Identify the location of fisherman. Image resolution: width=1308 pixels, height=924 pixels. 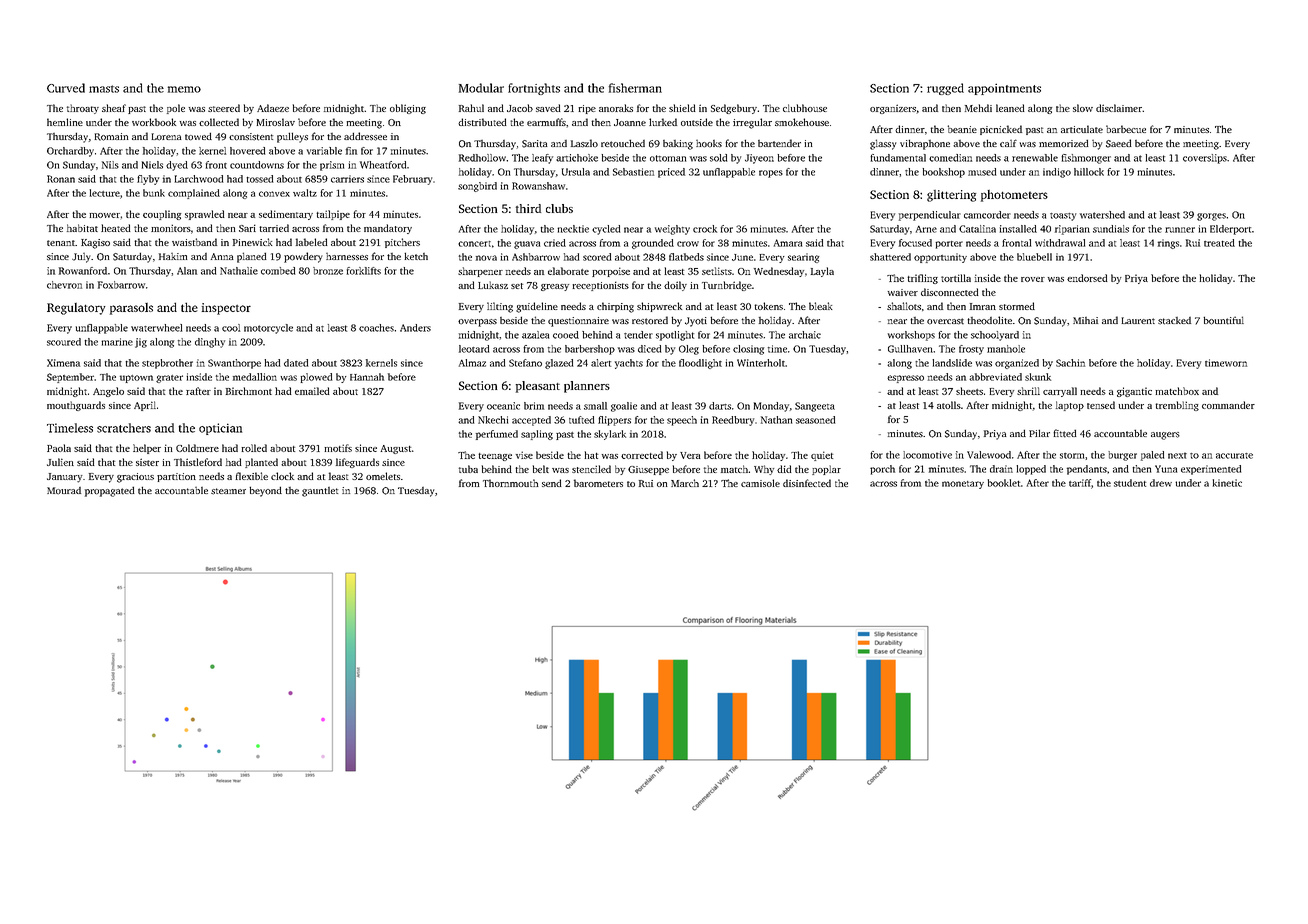
(635, 88).
